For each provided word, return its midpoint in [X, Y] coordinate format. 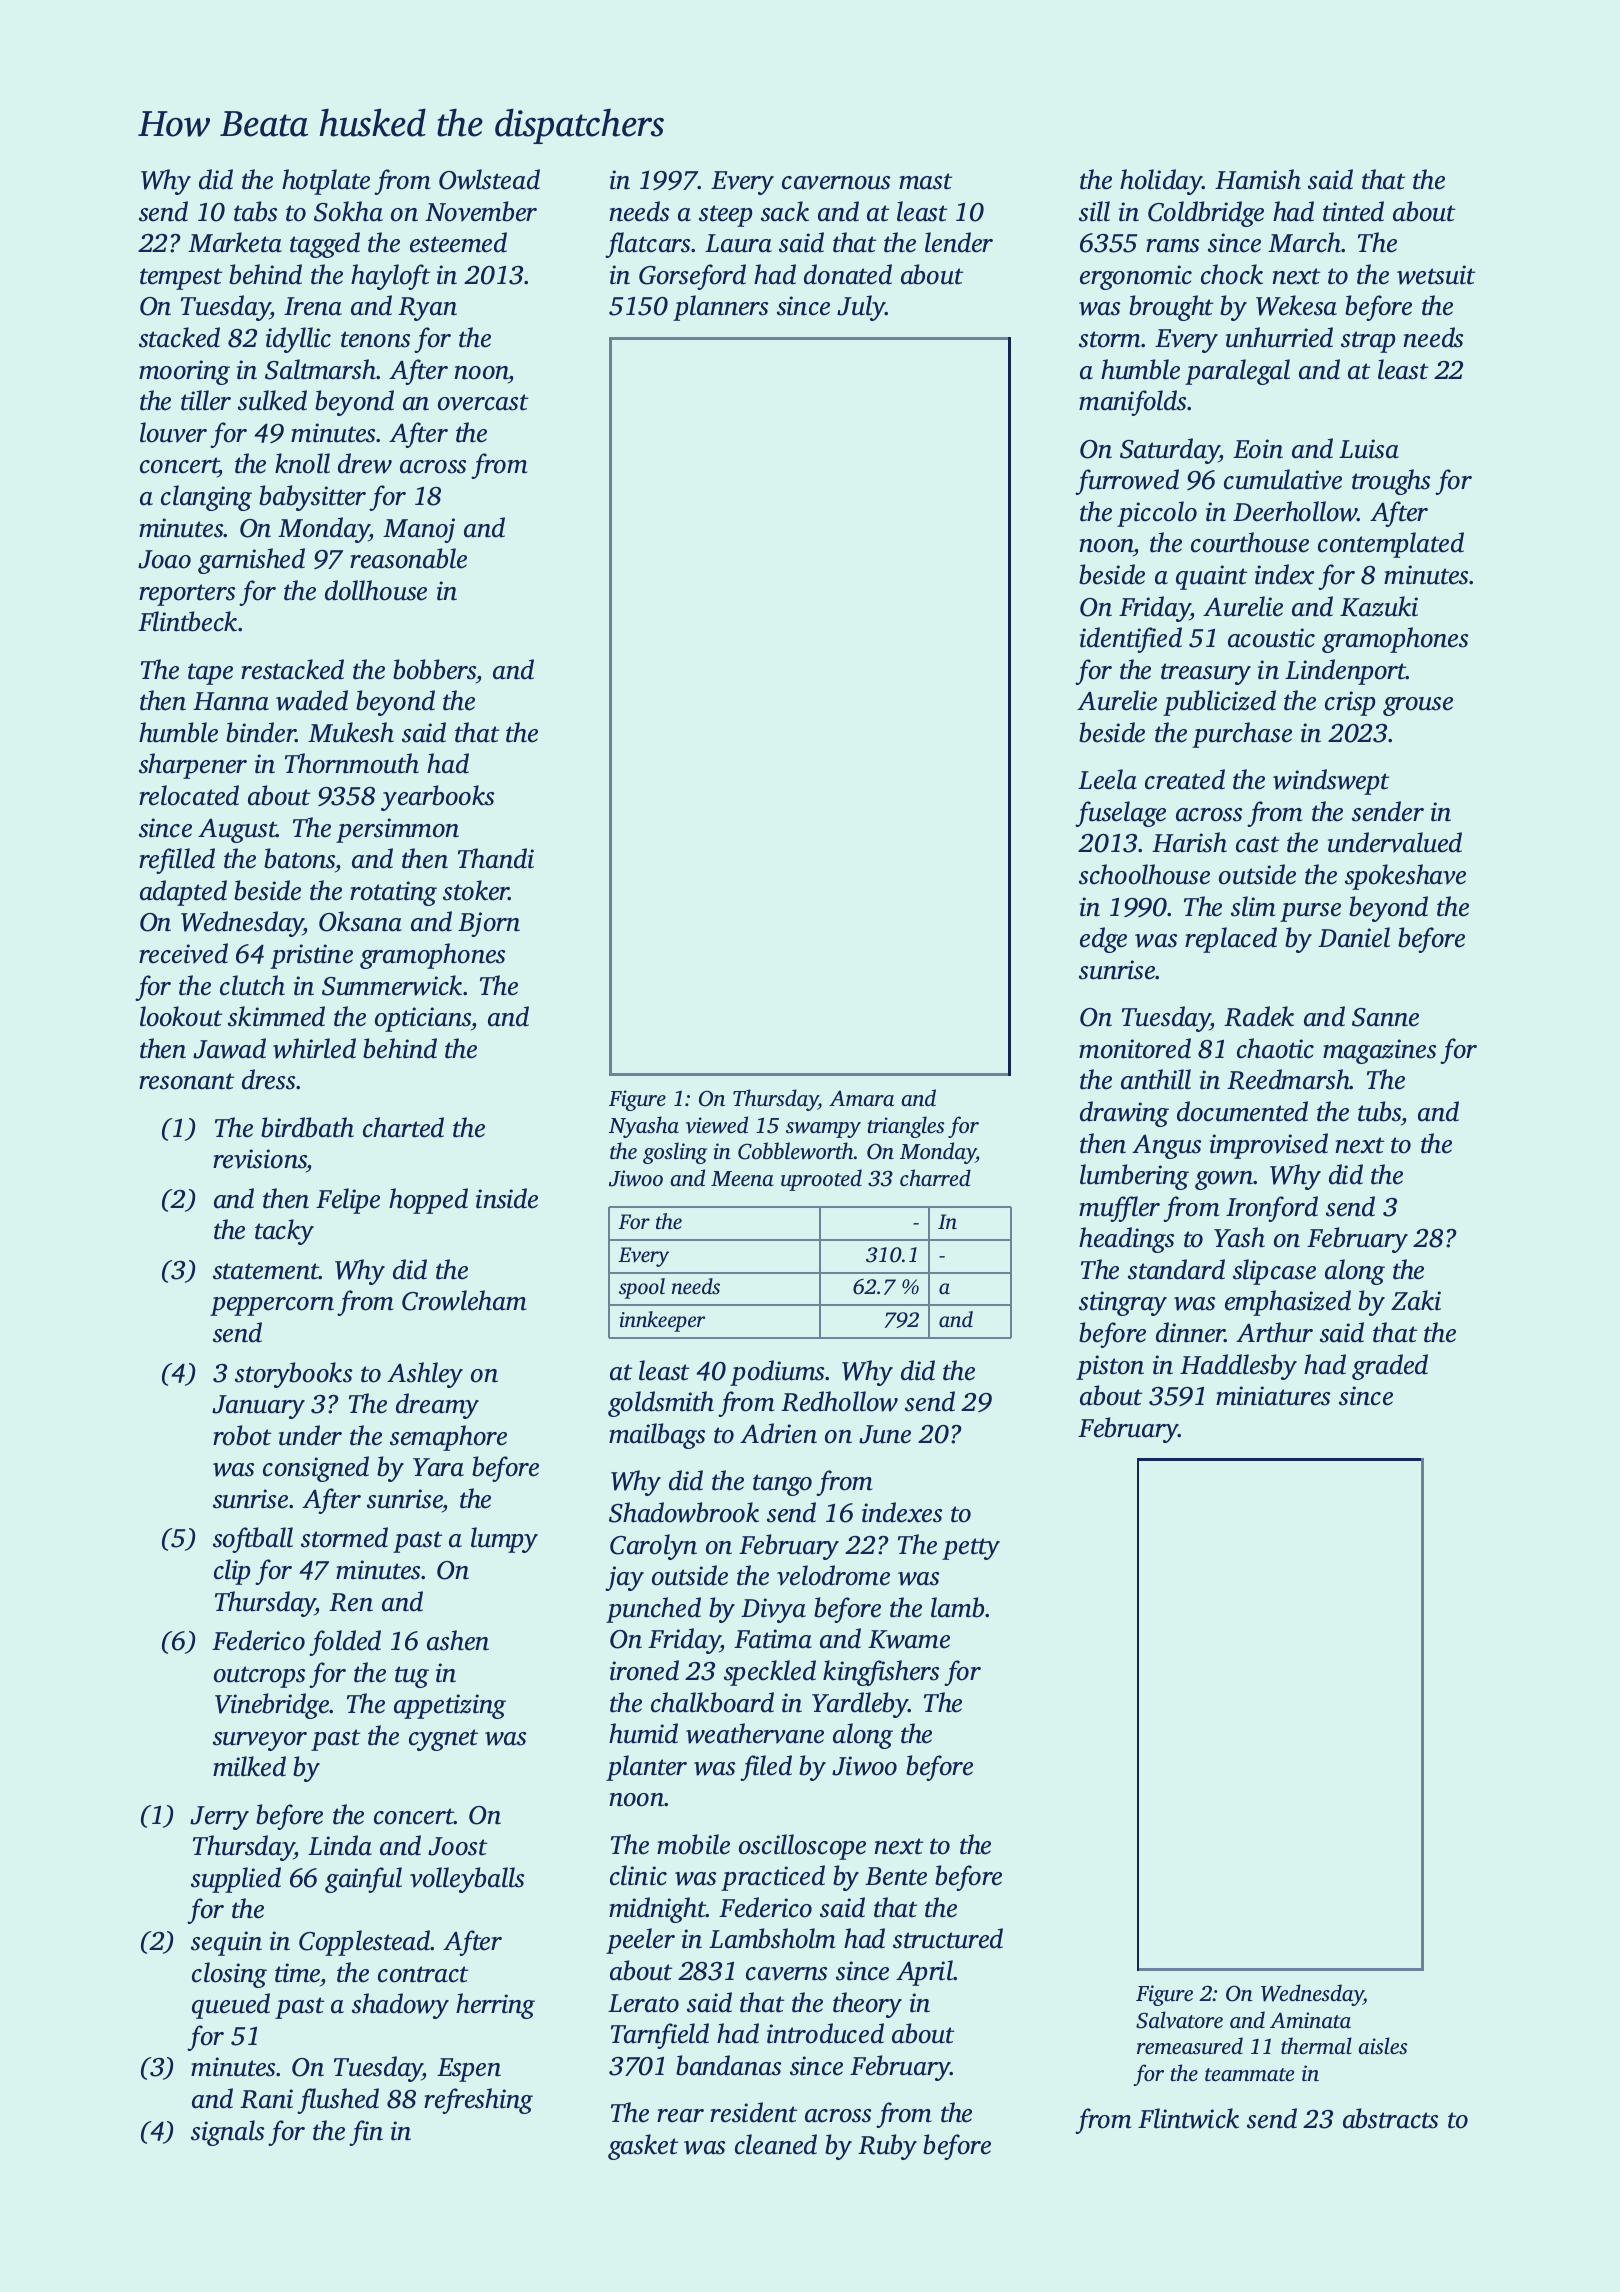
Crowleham [464, 1300]
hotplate [326, 182]
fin [366, 2133]
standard [1176, 1269]
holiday [1161, 182]
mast [925, 181]
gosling [675, 1153]
